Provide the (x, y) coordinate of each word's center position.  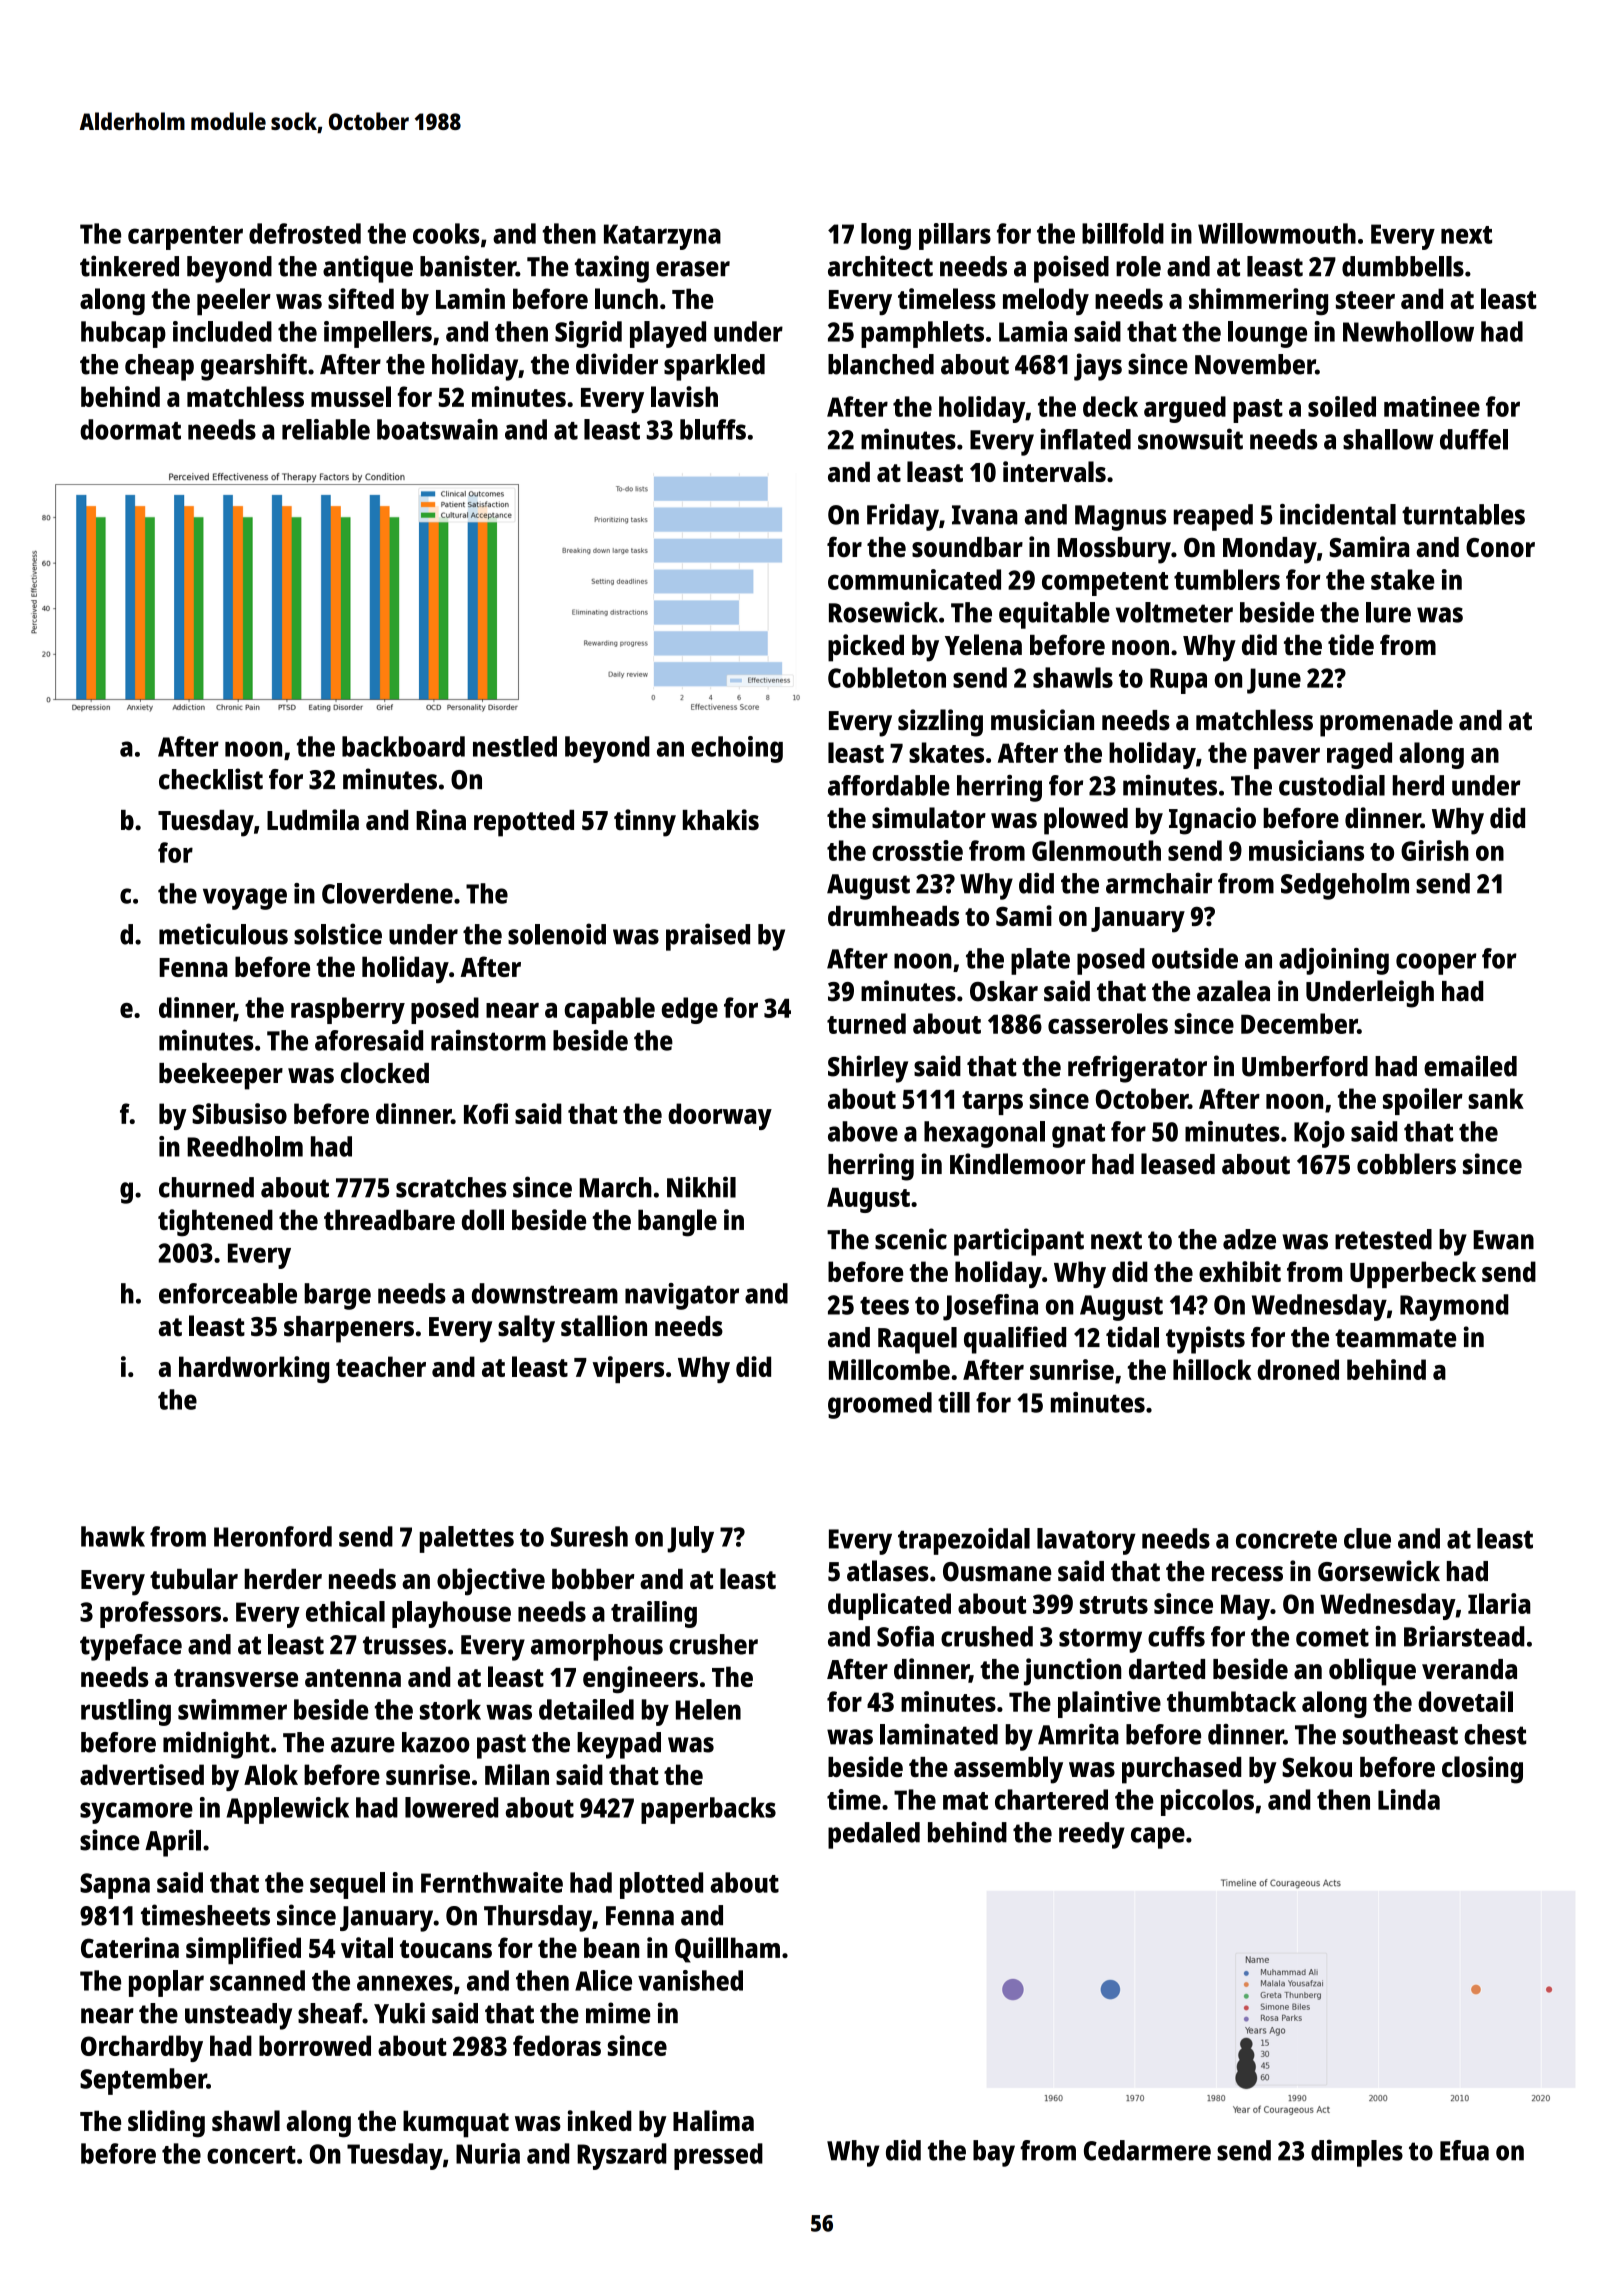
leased (1178, 1164)
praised (708, 937)
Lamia (1033, 331)
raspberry (348, 1010)
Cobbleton (887, 677)
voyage (245, 899)
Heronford (273, 1536)
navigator (682, 1296)
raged (1359, 755)
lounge (1267, 334)
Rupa (1178, 681)
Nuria (488, 2153)
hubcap (123, 334)
